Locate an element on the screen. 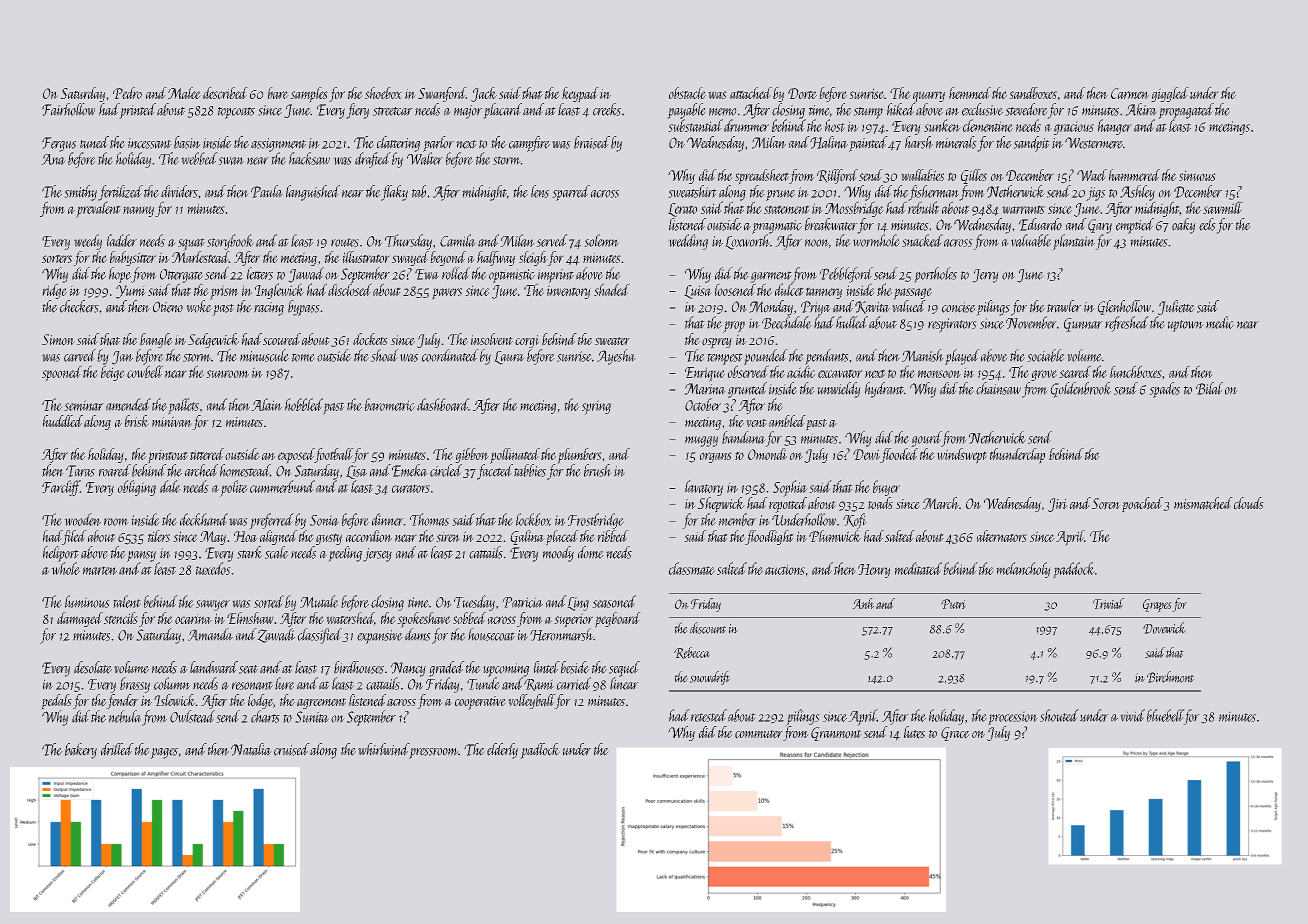 This screenshot has height=924, width=1308. ambled is located at coordinates (787, 421).
